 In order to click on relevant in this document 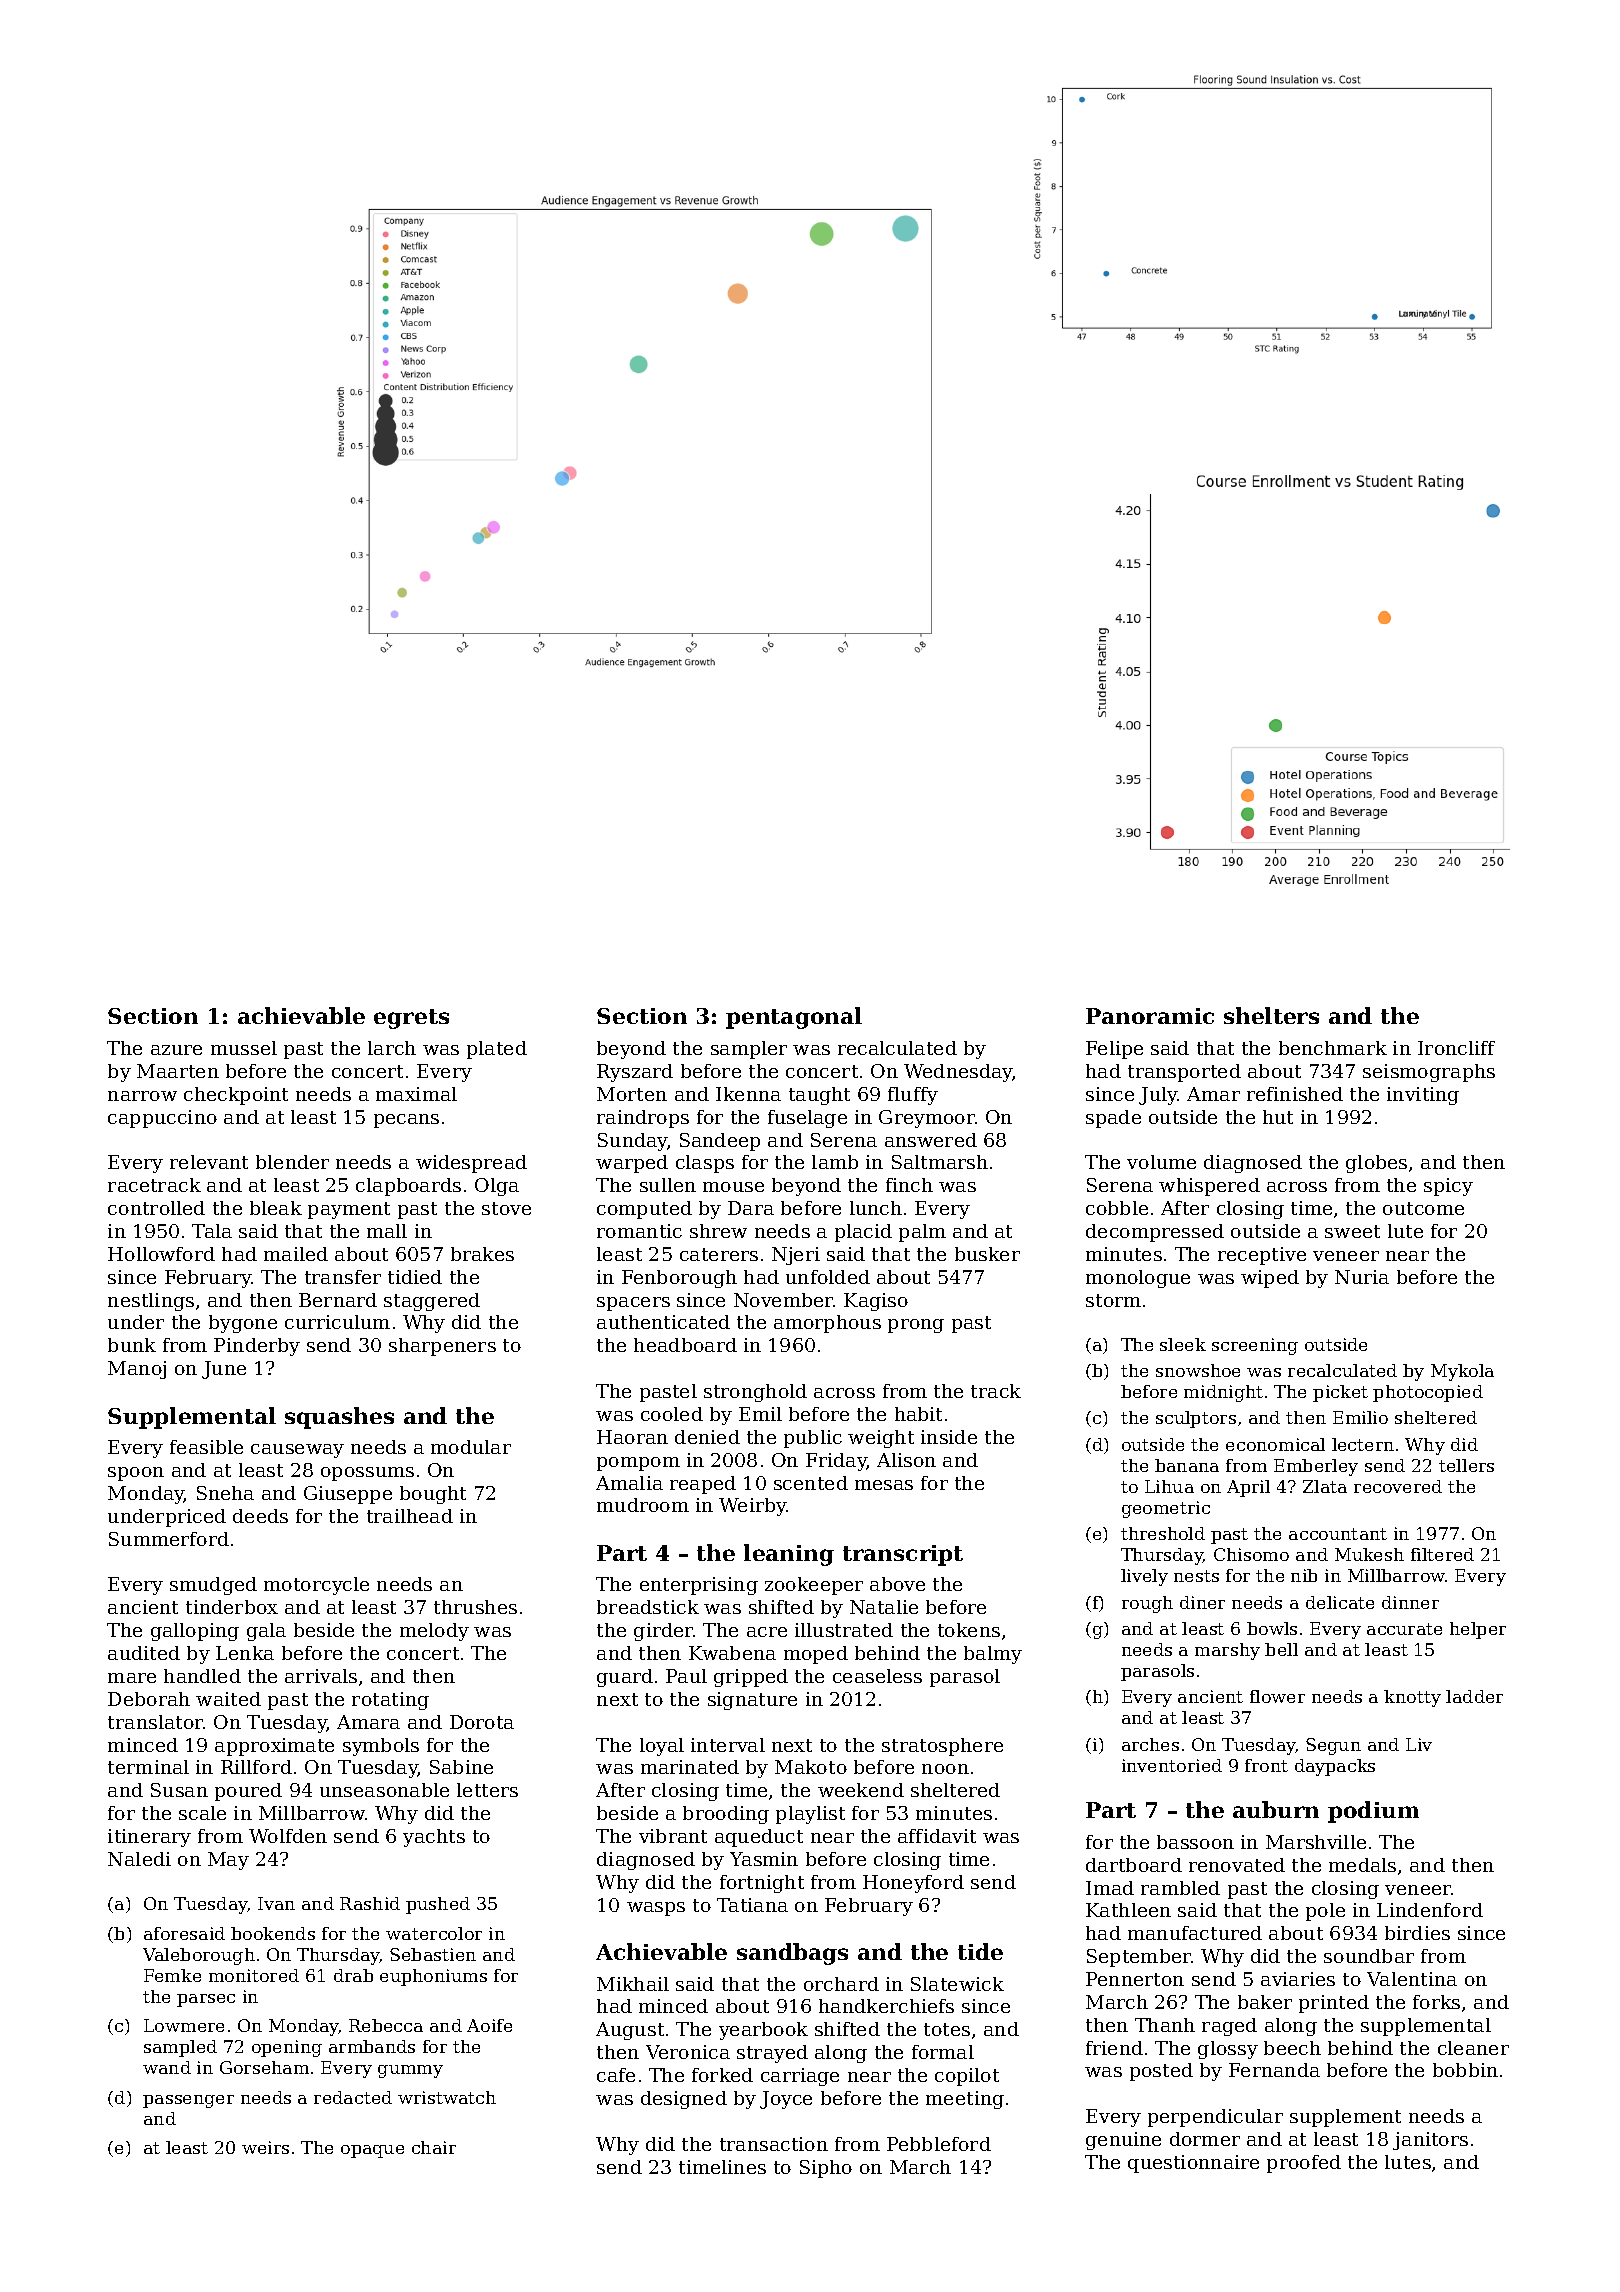, I will do `click(209, 1162)`.
